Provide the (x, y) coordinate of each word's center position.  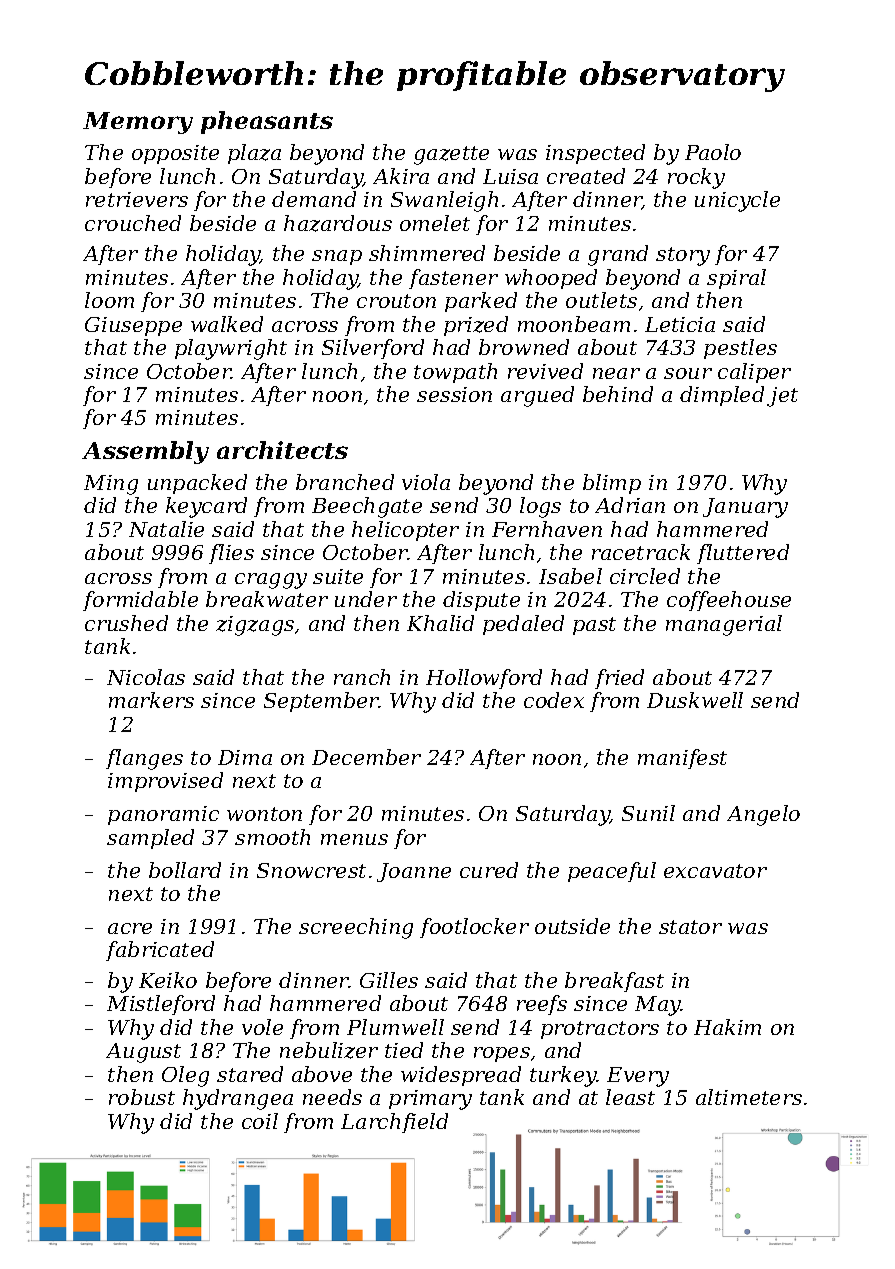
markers (151, 700)
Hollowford (484, 679)
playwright (231, 349)
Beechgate (367, 507)
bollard (185, 870)
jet (782, 397)
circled (645, 576)
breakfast (614, 982)
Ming (111, 485)
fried (619, 679)
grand (618, 255)
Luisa (510, 176)
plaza (254, 154)
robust (142, 1097)
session (454, 394)
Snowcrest (311, 870)
